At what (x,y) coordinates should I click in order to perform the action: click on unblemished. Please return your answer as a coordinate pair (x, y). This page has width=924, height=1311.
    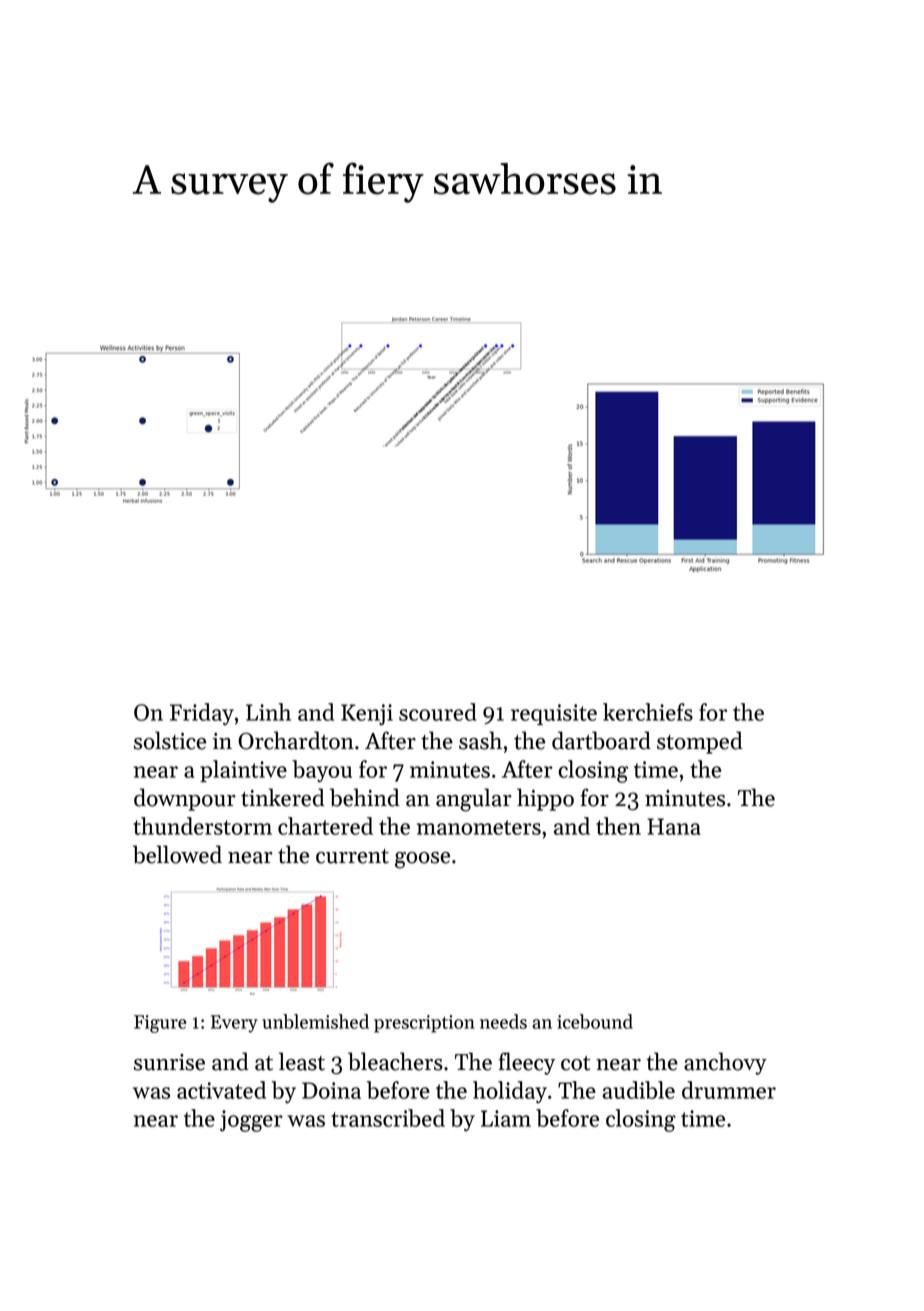
    Looking at the image, I should click on (315, 1021).
